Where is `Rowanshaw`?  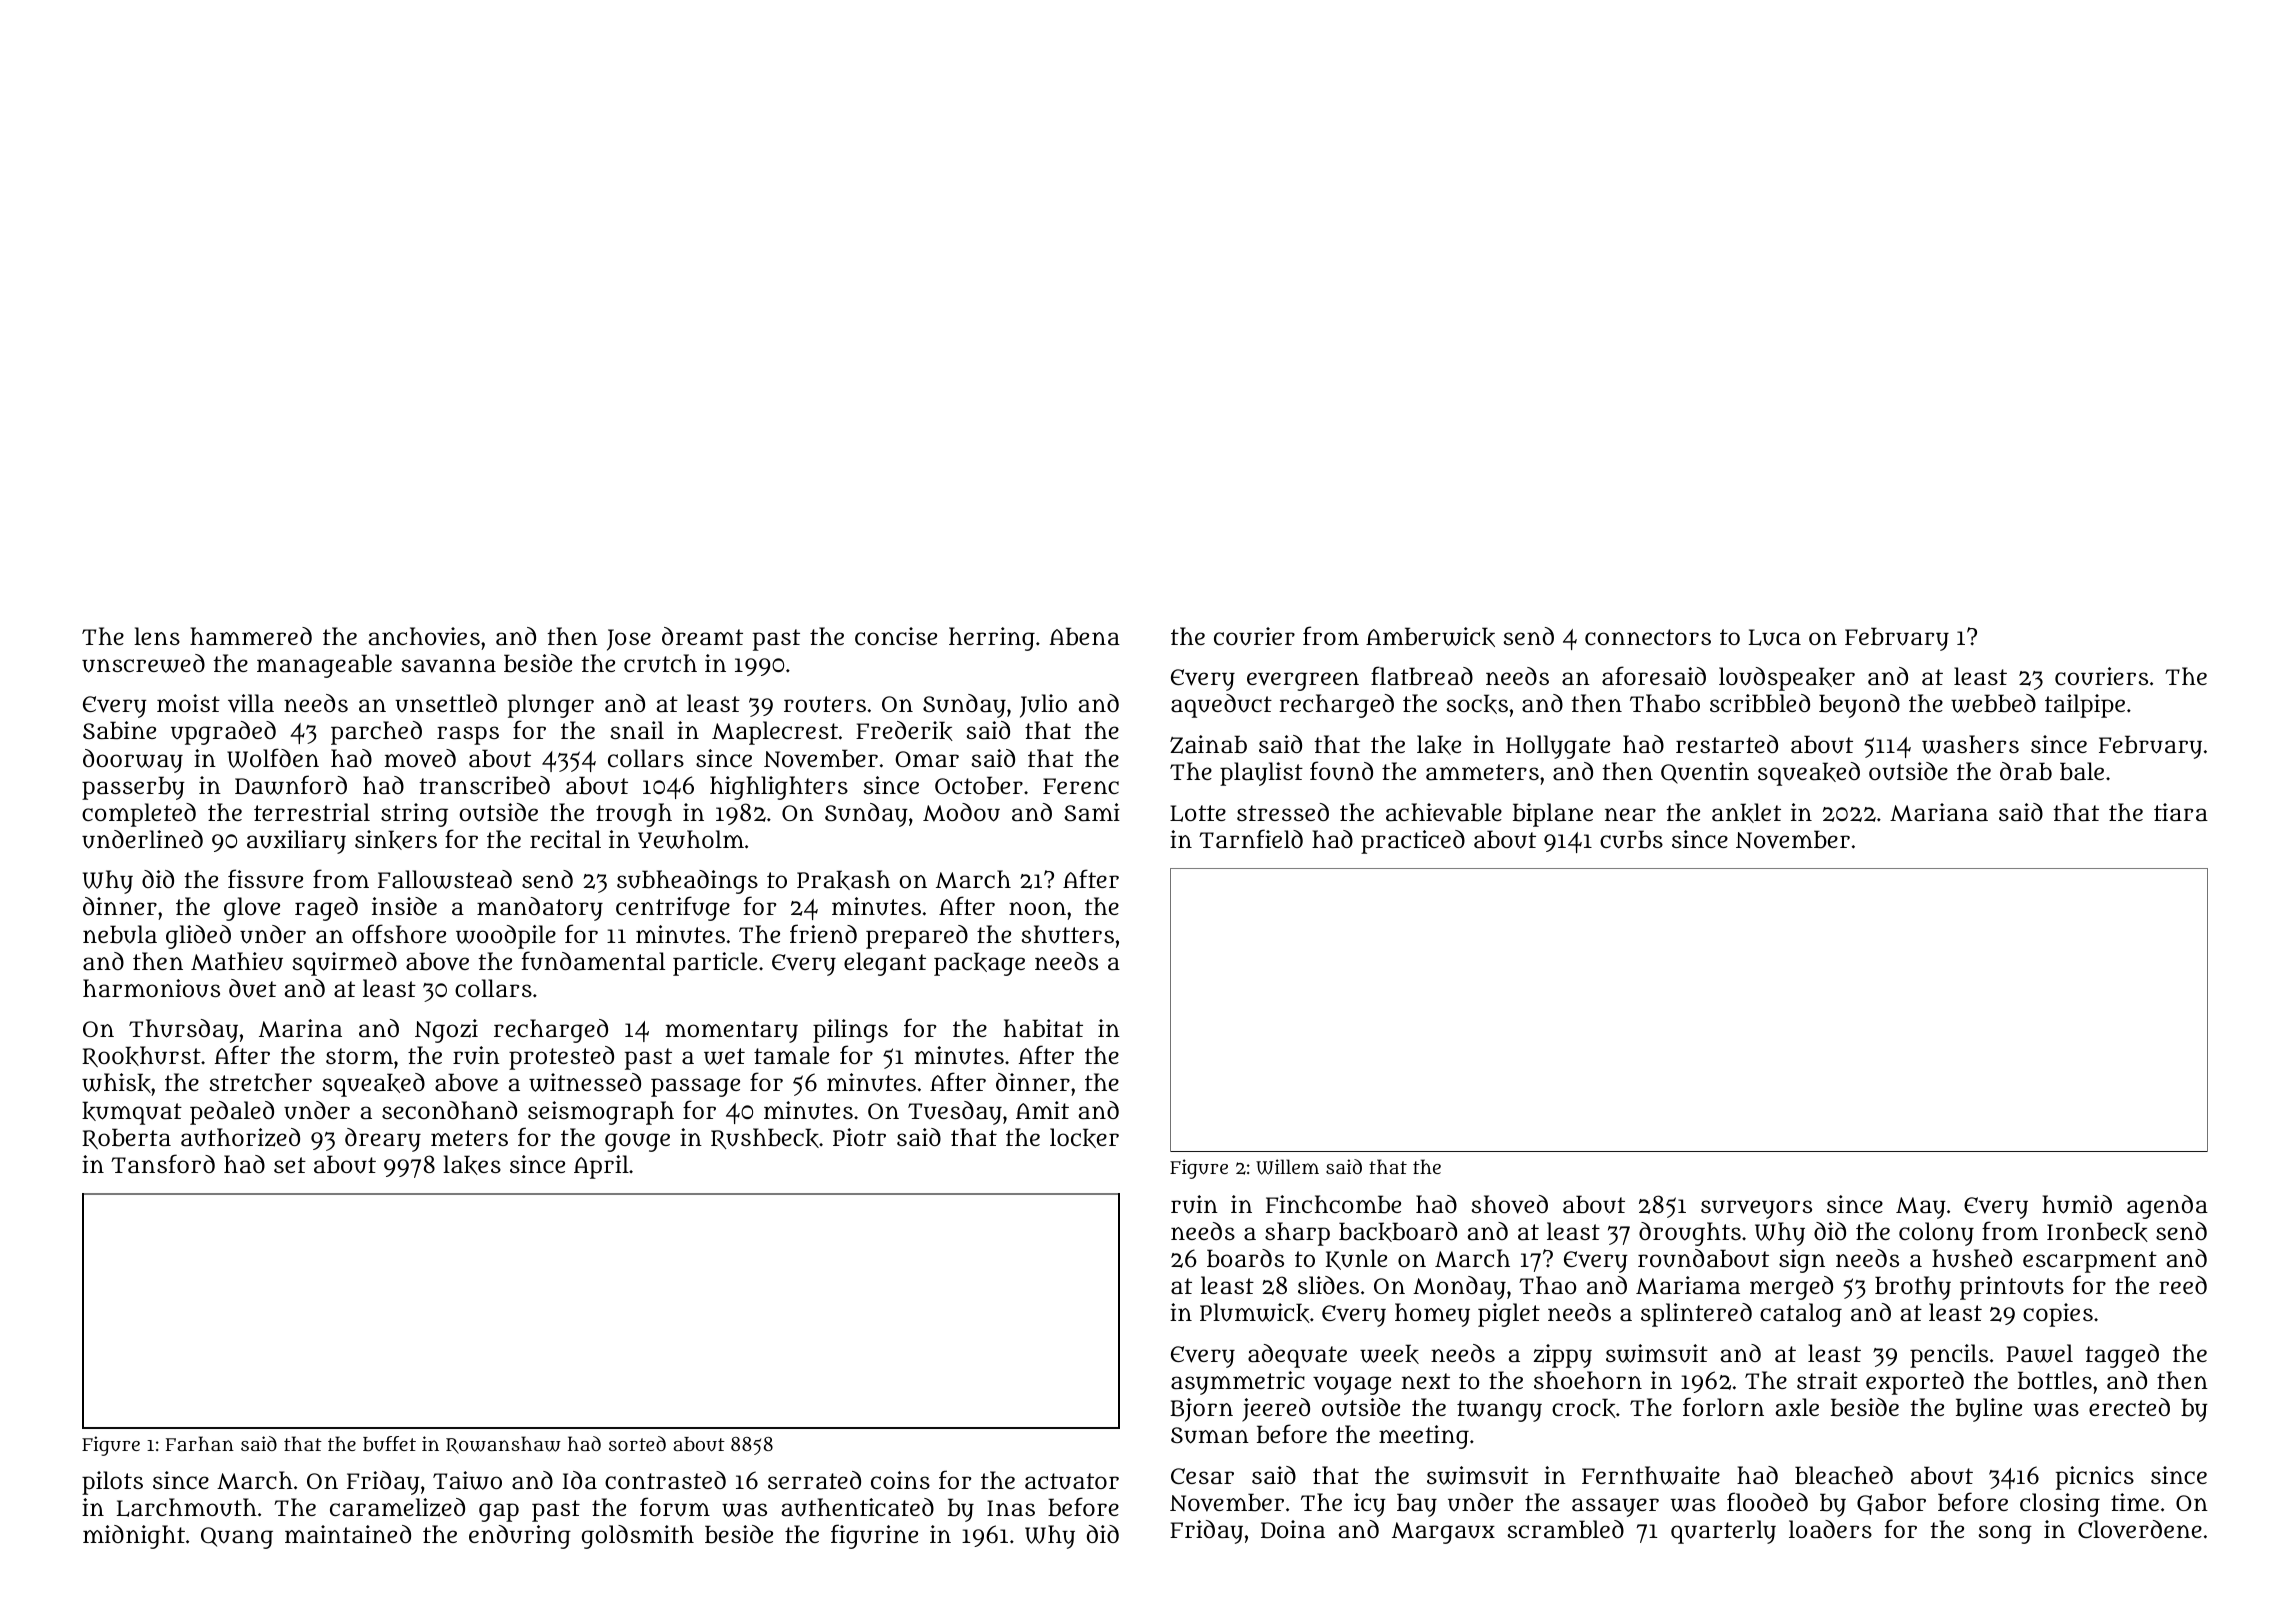 Rowanshaw is located at coordinates (503, 1445).
